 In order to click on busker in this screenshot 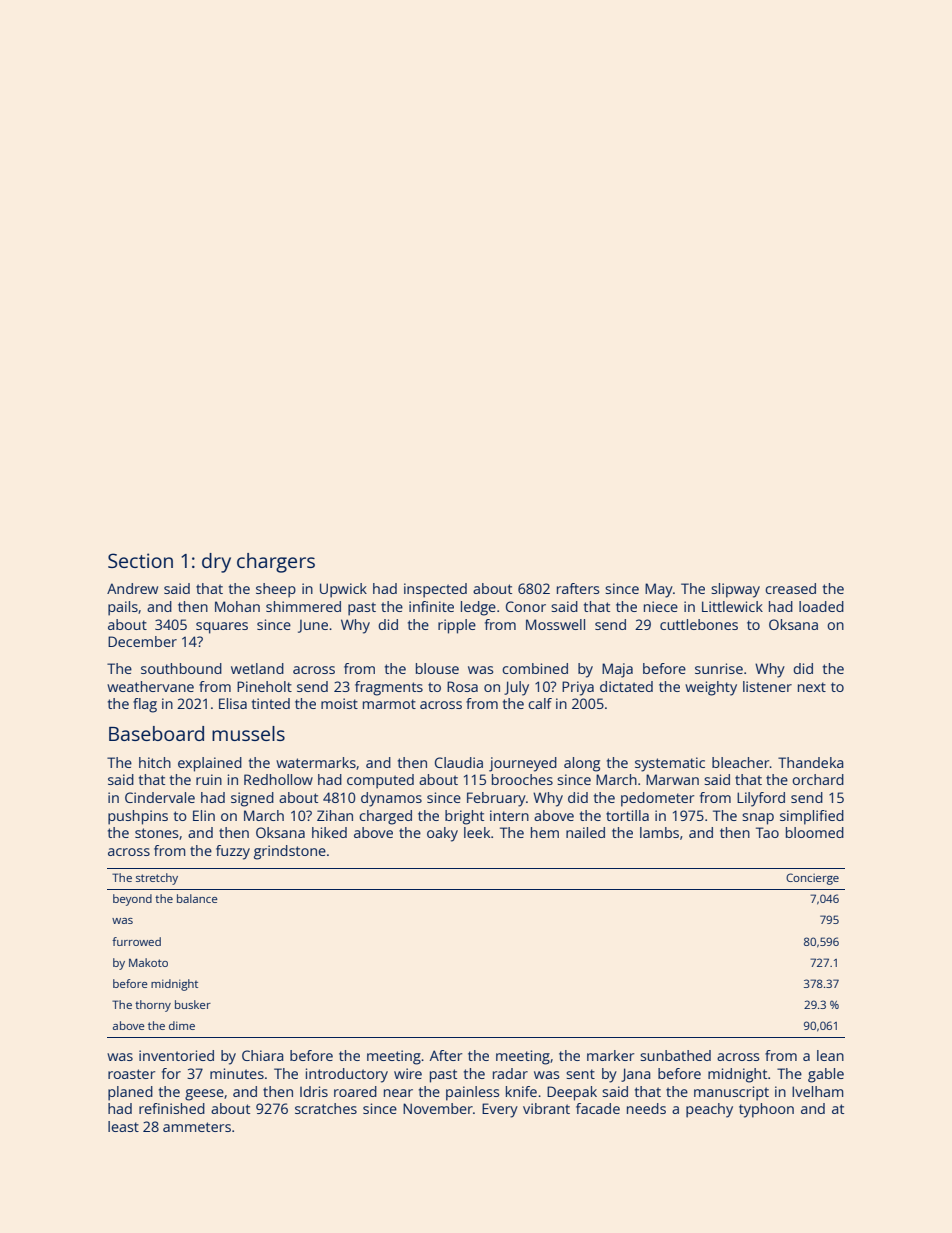, I will do `click(193, 1004)`.
